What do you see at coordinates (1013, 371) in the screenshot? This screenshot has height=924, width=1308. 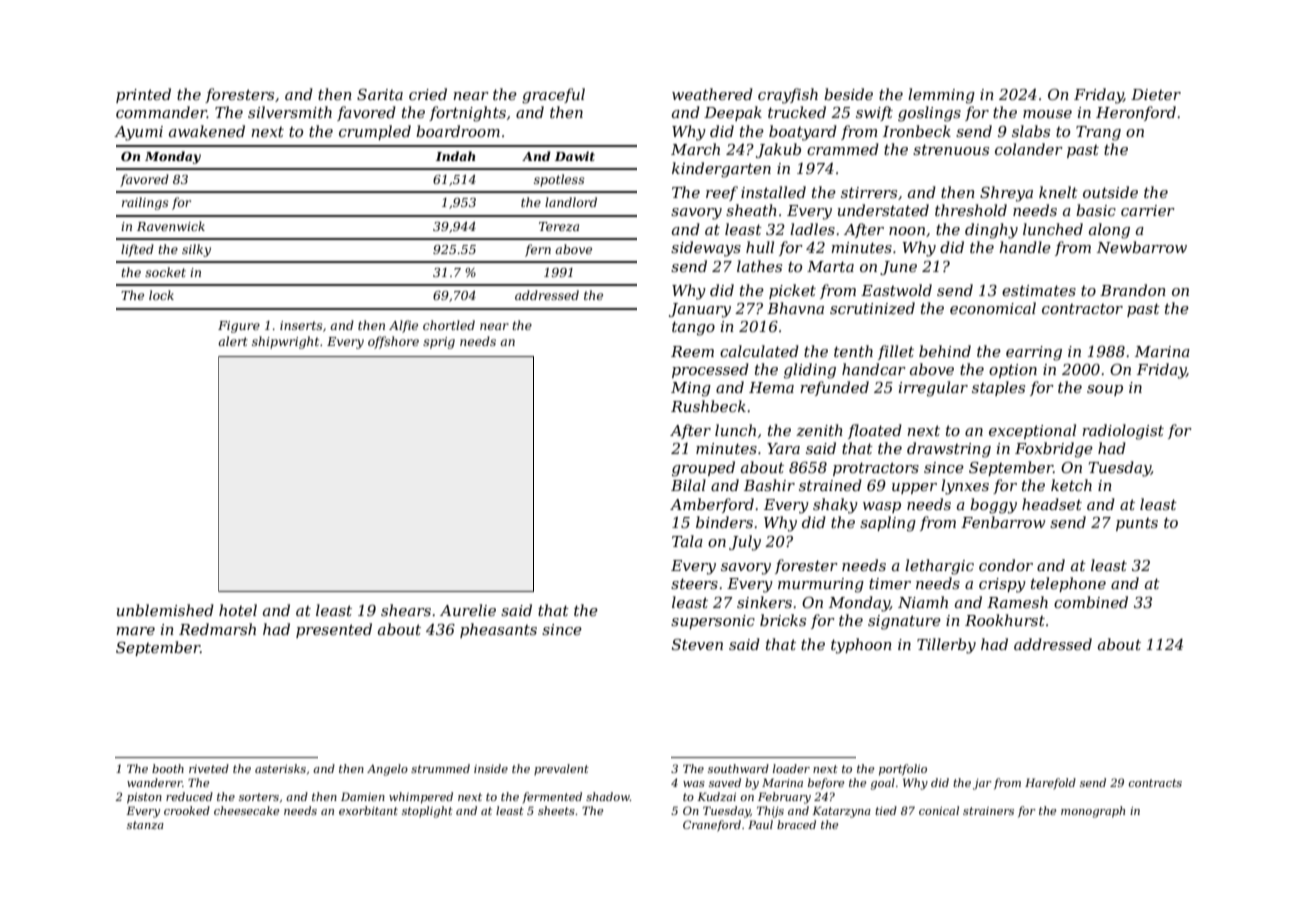 I see `option` at bounding box center [1013, 371].
